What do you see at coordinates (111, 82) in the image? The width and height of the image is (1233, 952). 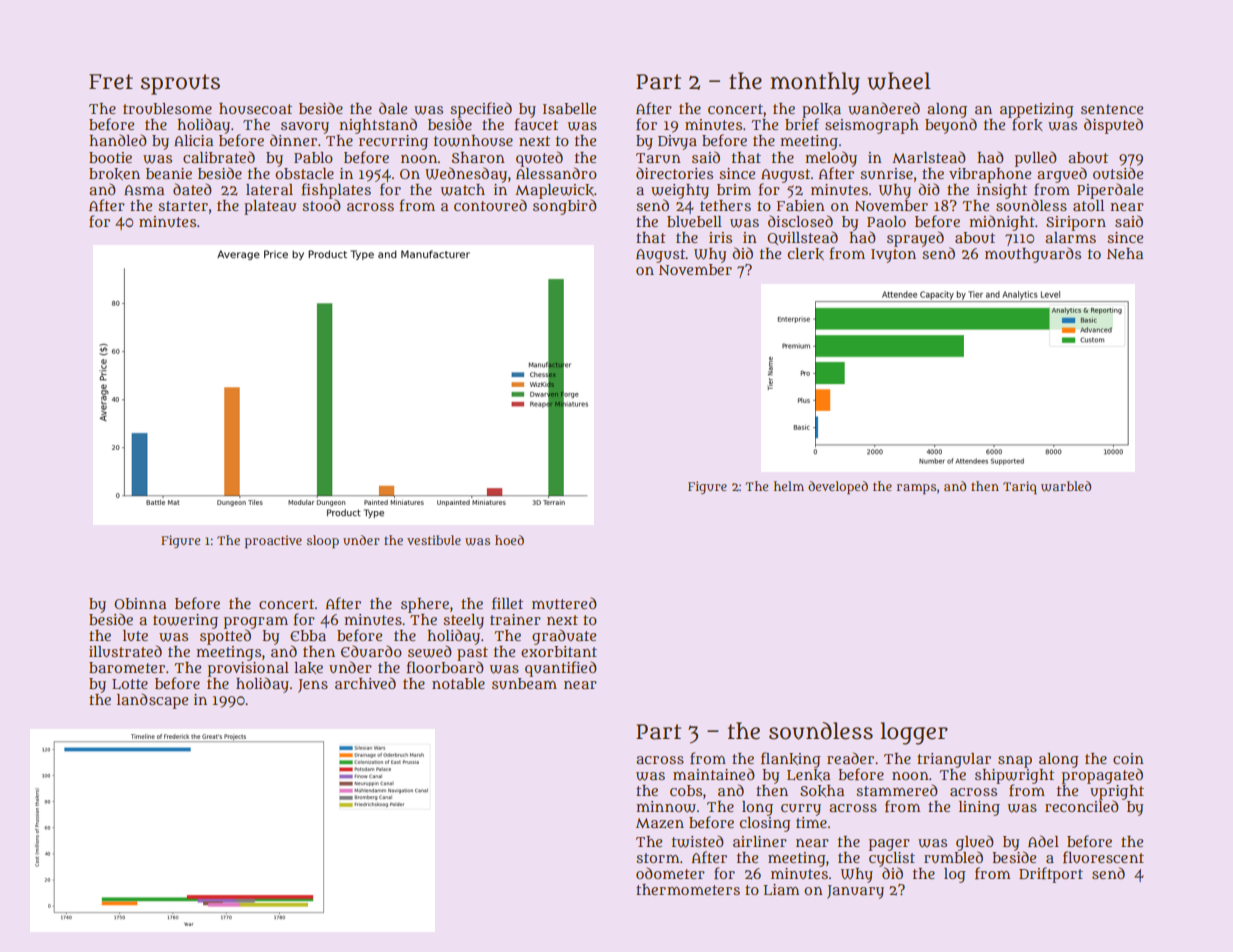 I see `Fret` at bounding box center [111, 82].
